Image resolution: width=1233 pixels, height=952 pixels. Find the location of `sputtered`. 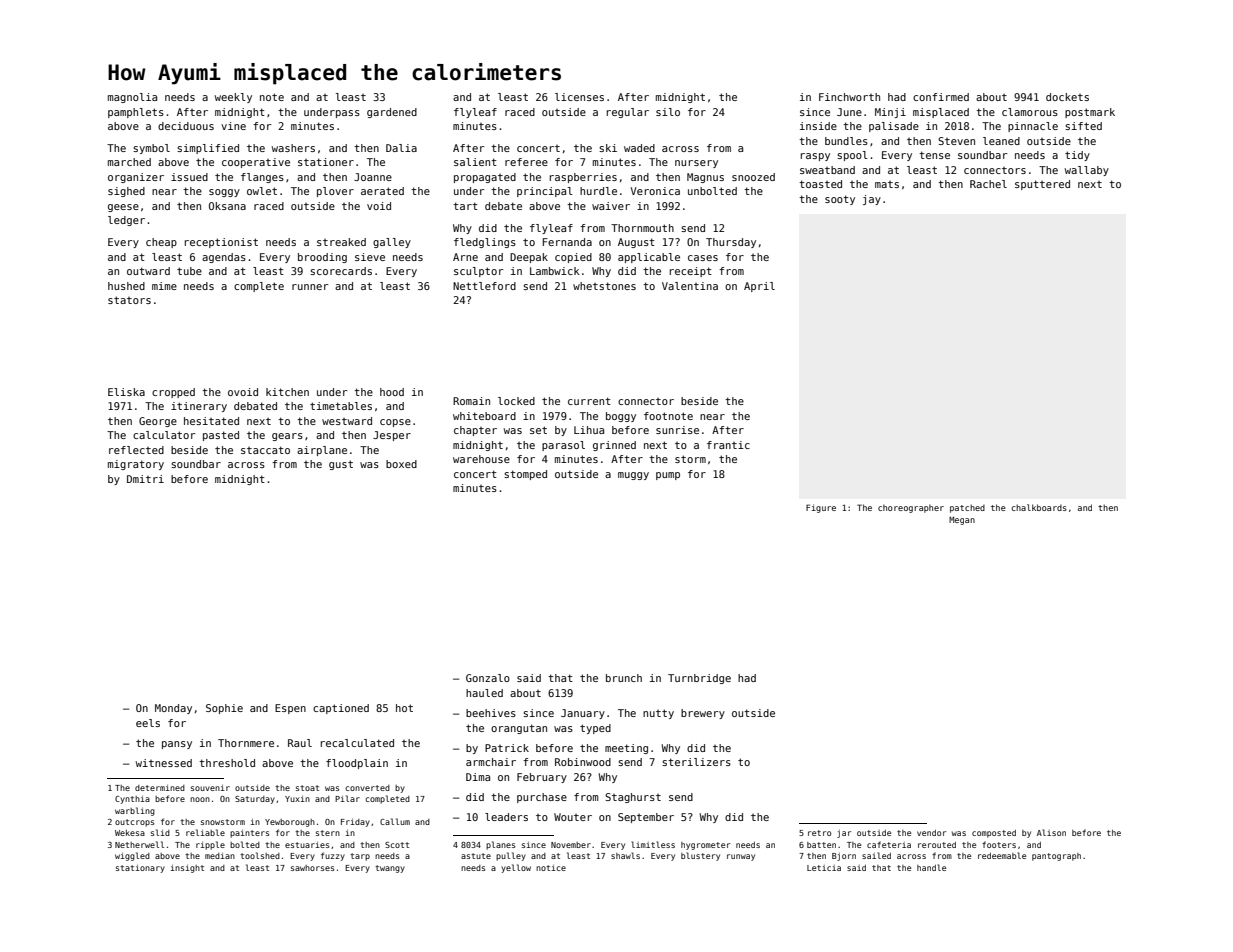

sputtered is located at coordinates (1042, 185).
